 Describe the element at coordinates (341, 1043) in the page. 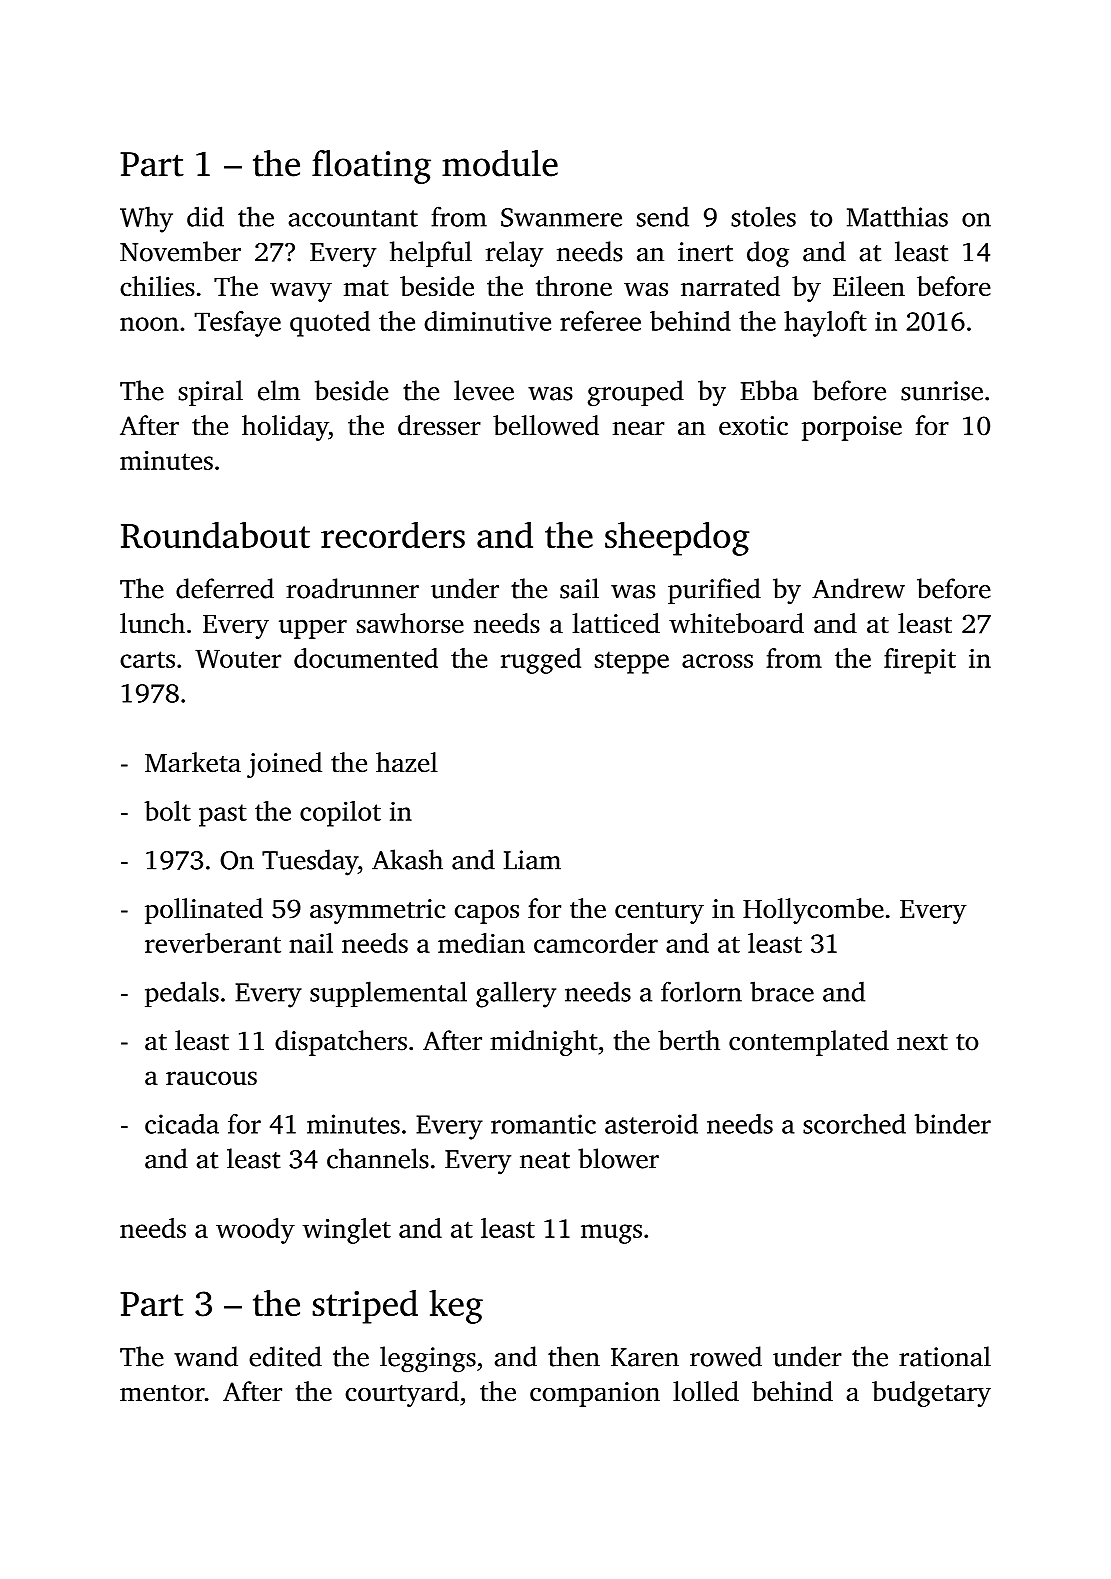

I see `dispatchers` at that location.
